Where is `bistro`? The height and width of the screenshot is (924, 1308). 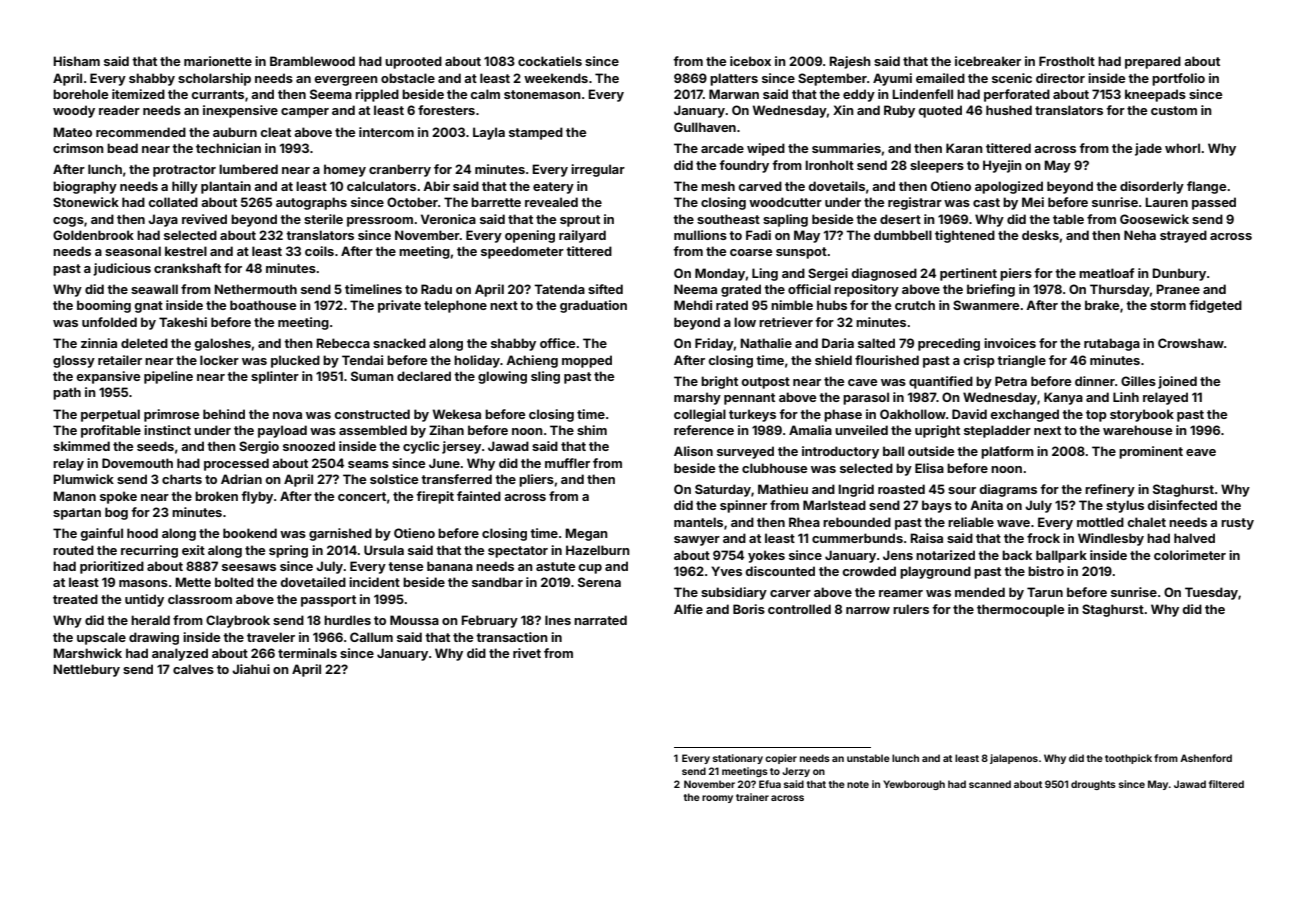 bistro is located at coordinates (1046, 571).
